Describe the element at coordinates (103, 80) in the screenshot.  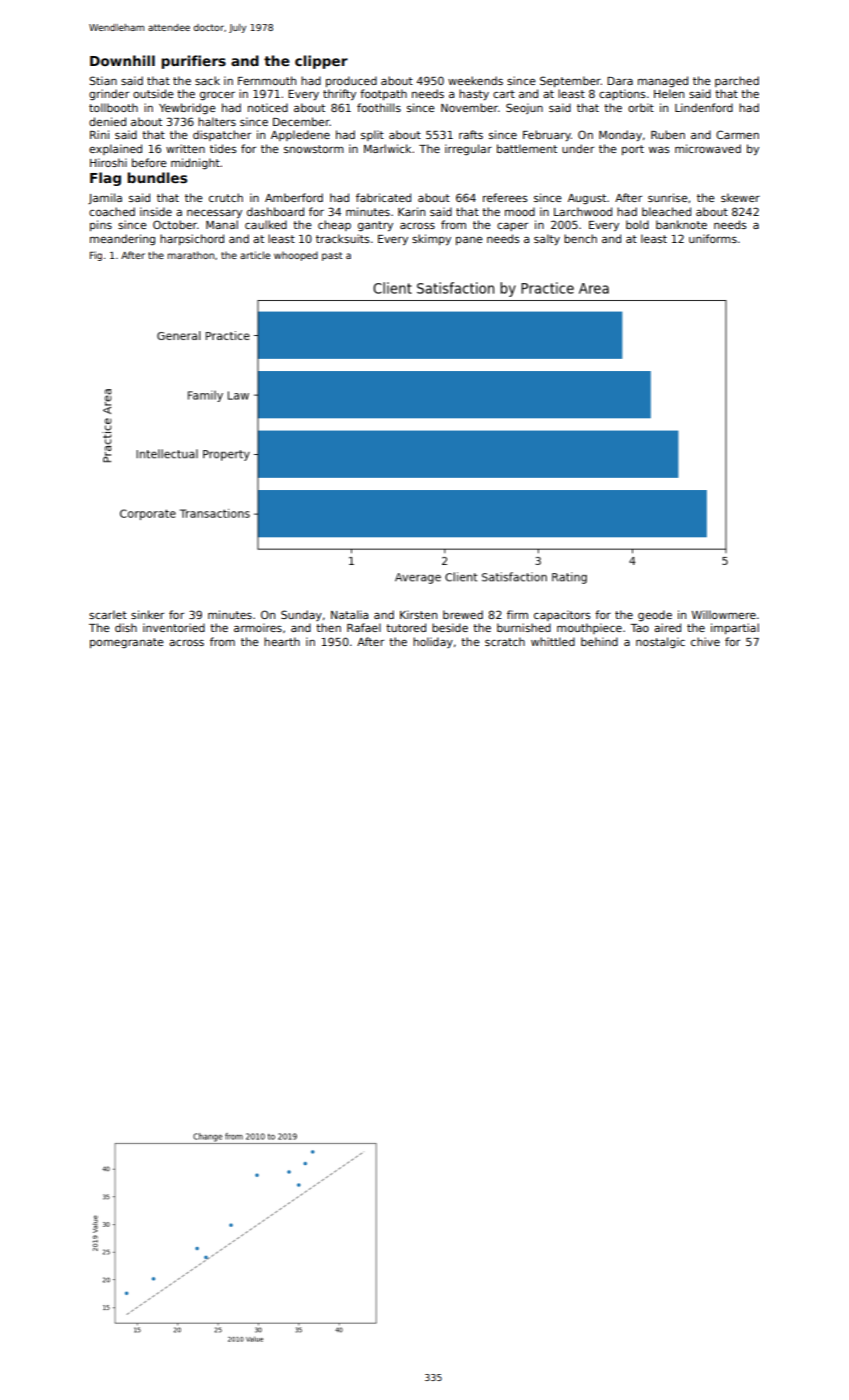
I see `Stian` at that location.
